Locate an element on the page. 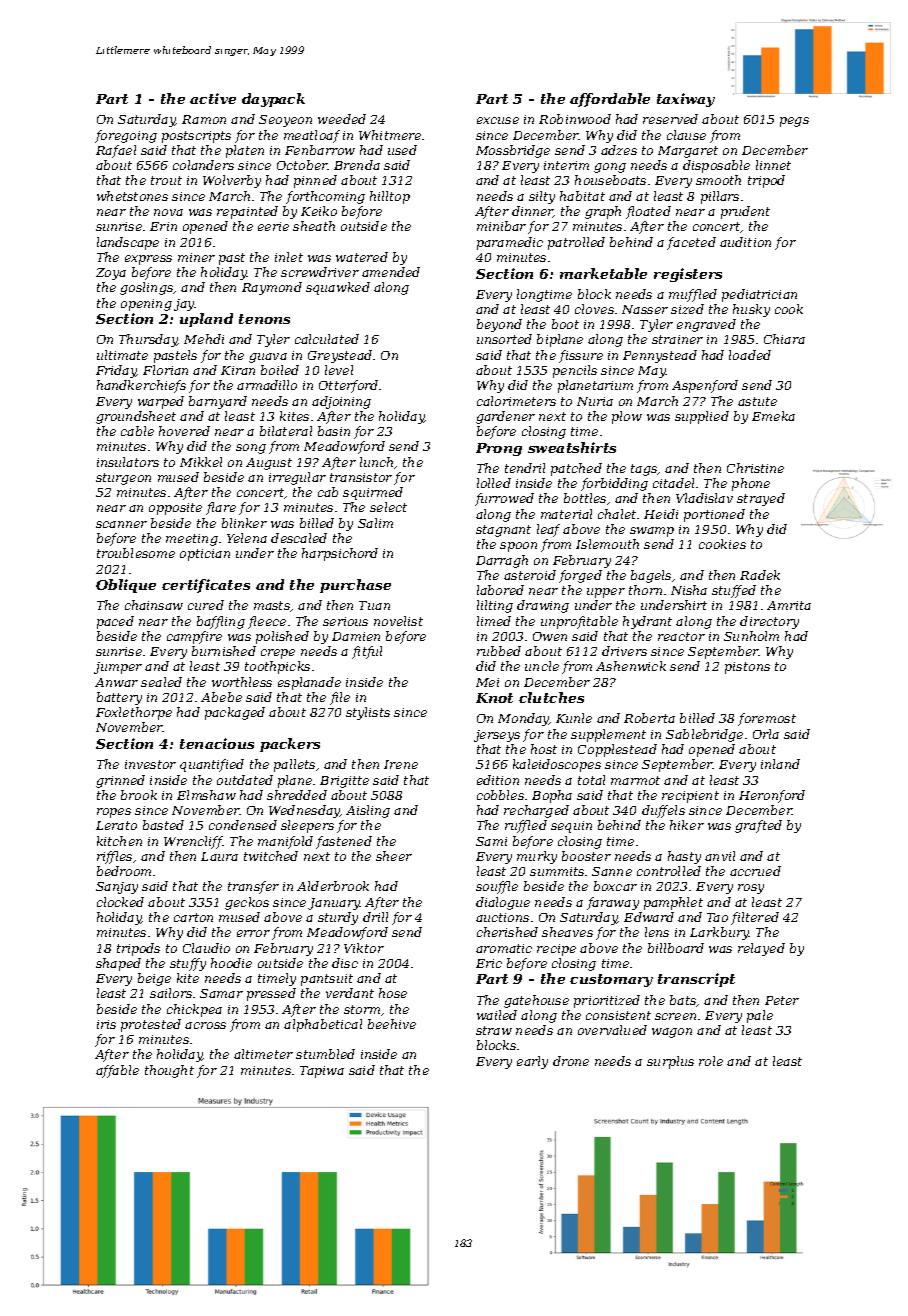 Image resolution: width=908 pixels, height=1316 pixels. linnet is located at coordinates (773, 165).
